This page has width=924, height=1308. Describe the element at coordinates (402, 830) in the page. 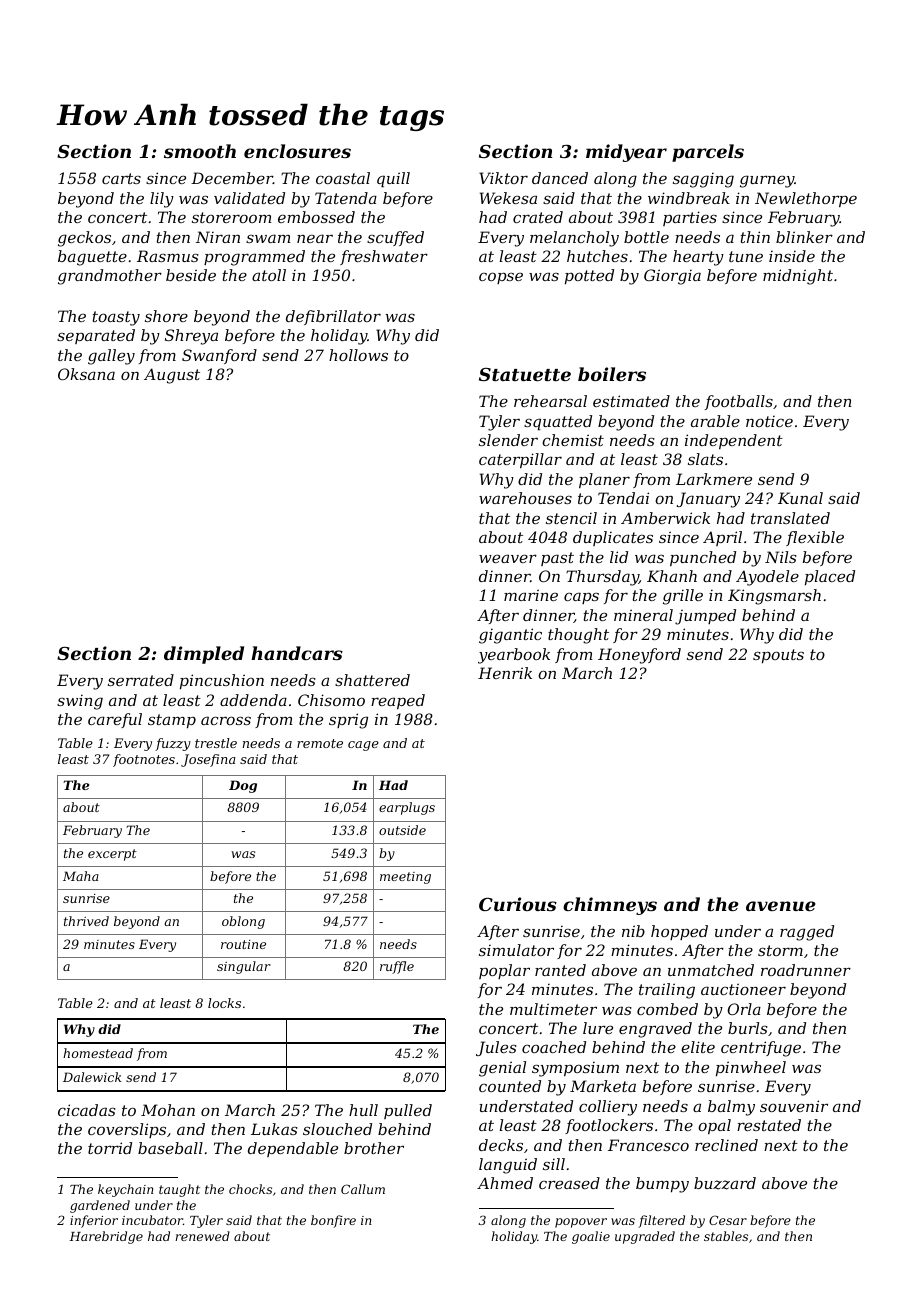

I see `outside` at that location.
